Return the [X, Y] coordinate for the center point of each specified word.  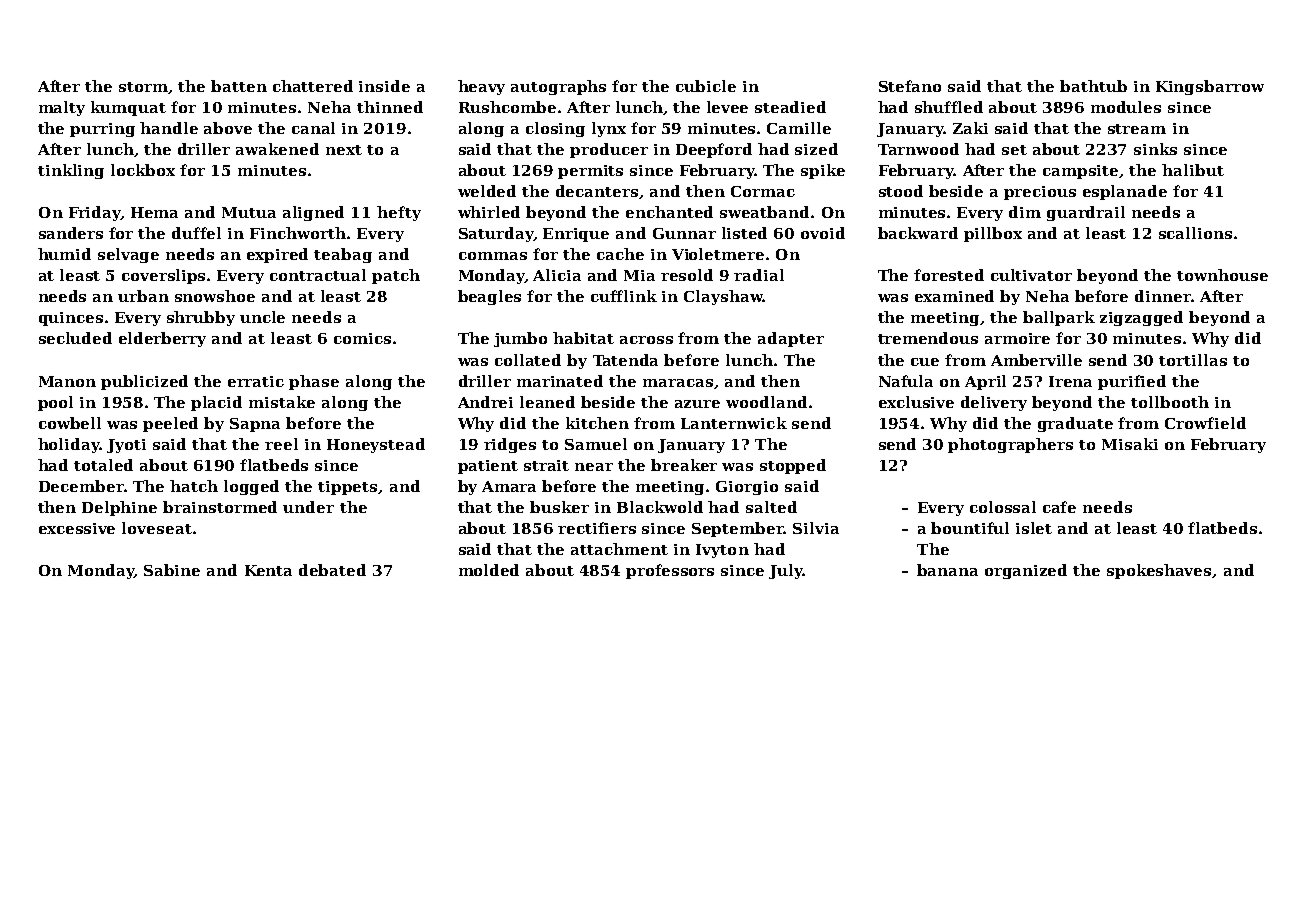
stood [901, 191]
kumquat [128, 108]
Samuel [596, 444]
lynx [609, 129]
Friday [95, 213]
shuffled [949, 107]
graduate [1075, 424]
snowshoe [215, 296]
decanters [597, 191]
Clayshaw [723, 297]
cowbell [70, 423]
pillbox [993, 234]
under [308, 507]
